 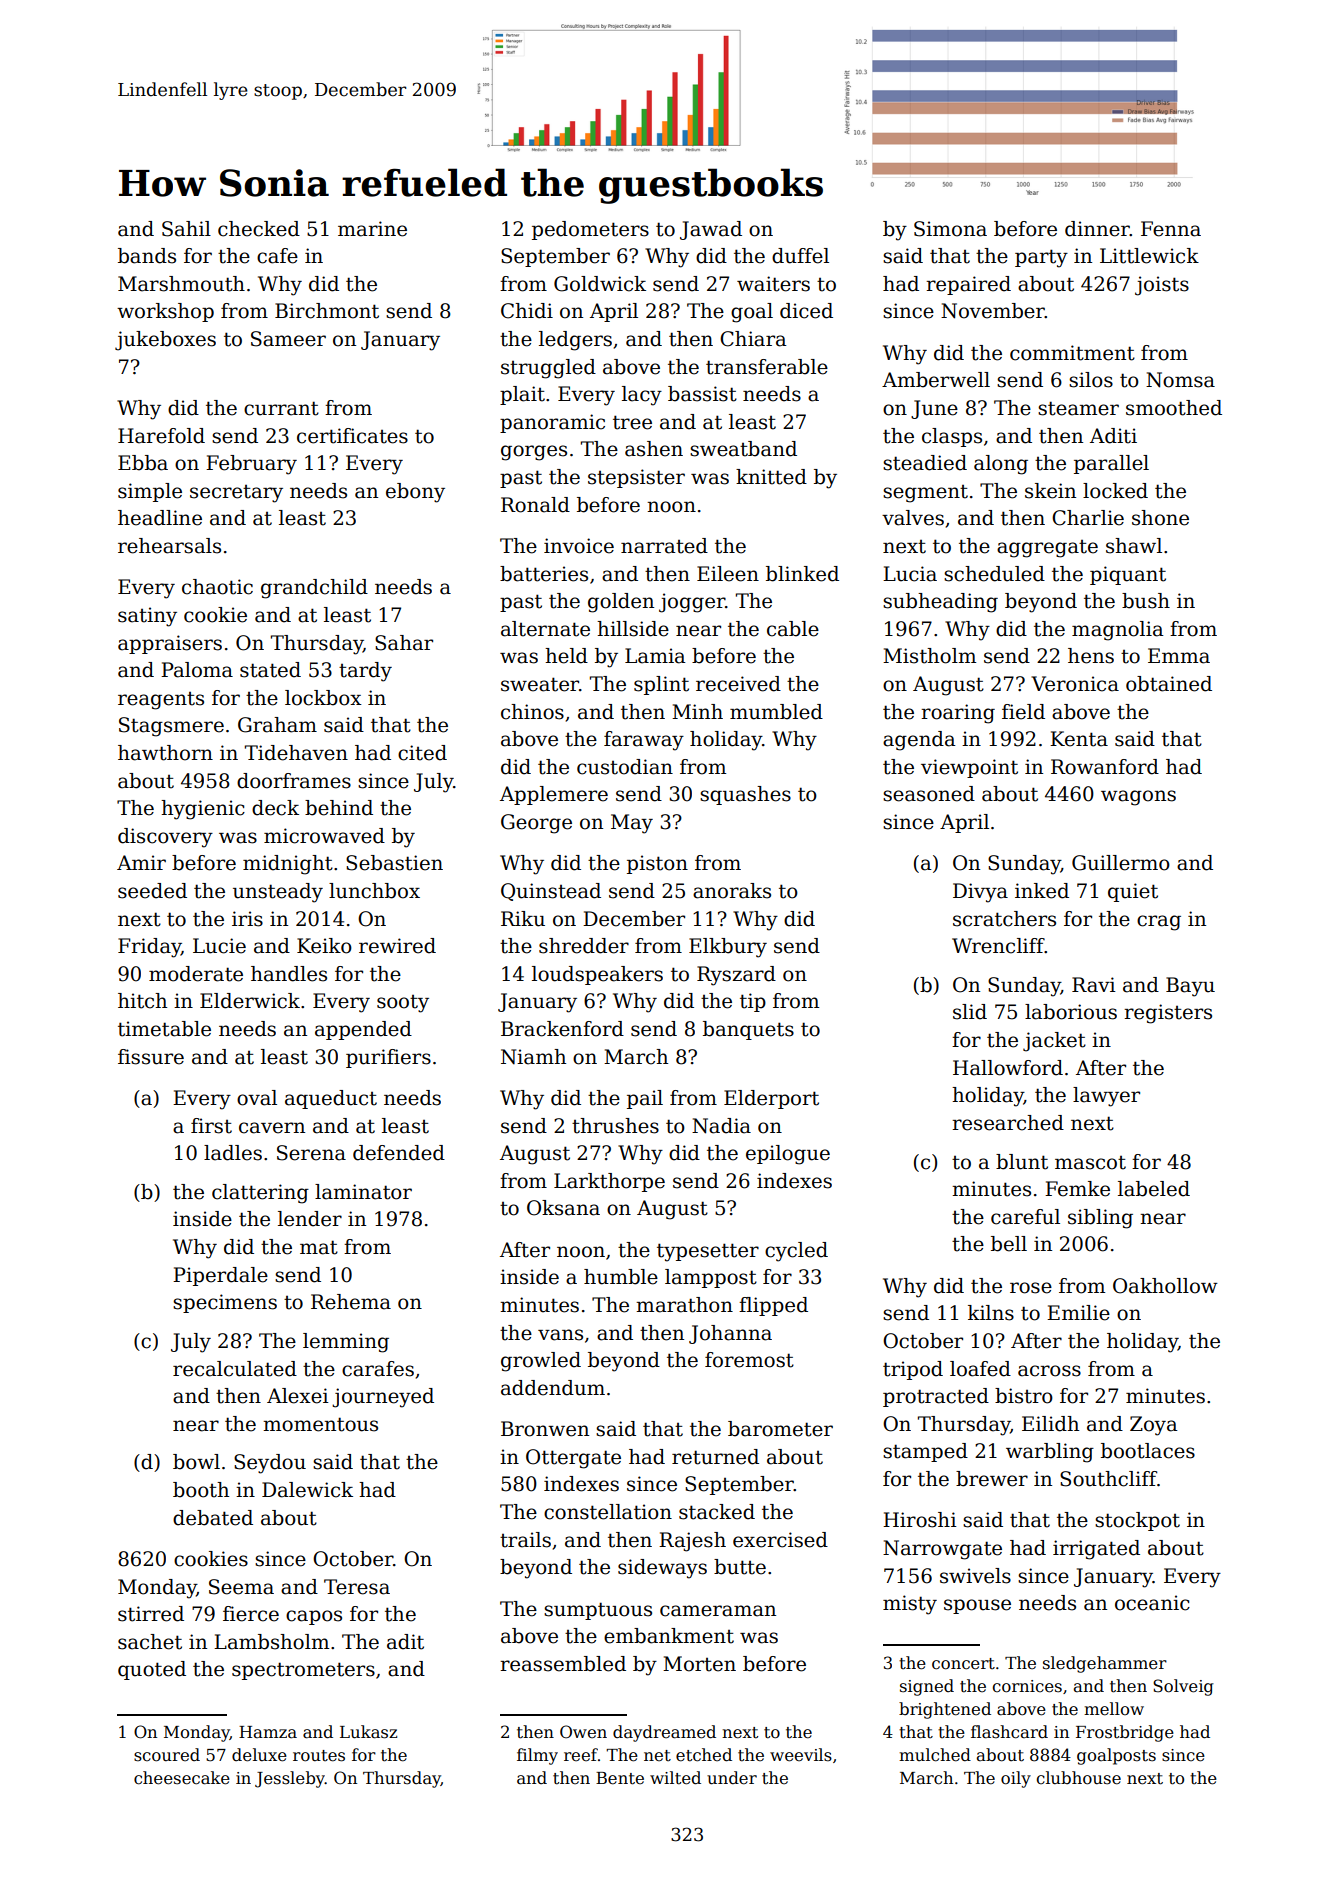 What do you see at coordinates (642, 396) in the screenshot?
I see `lacy` at bounding box center [642, 396].
